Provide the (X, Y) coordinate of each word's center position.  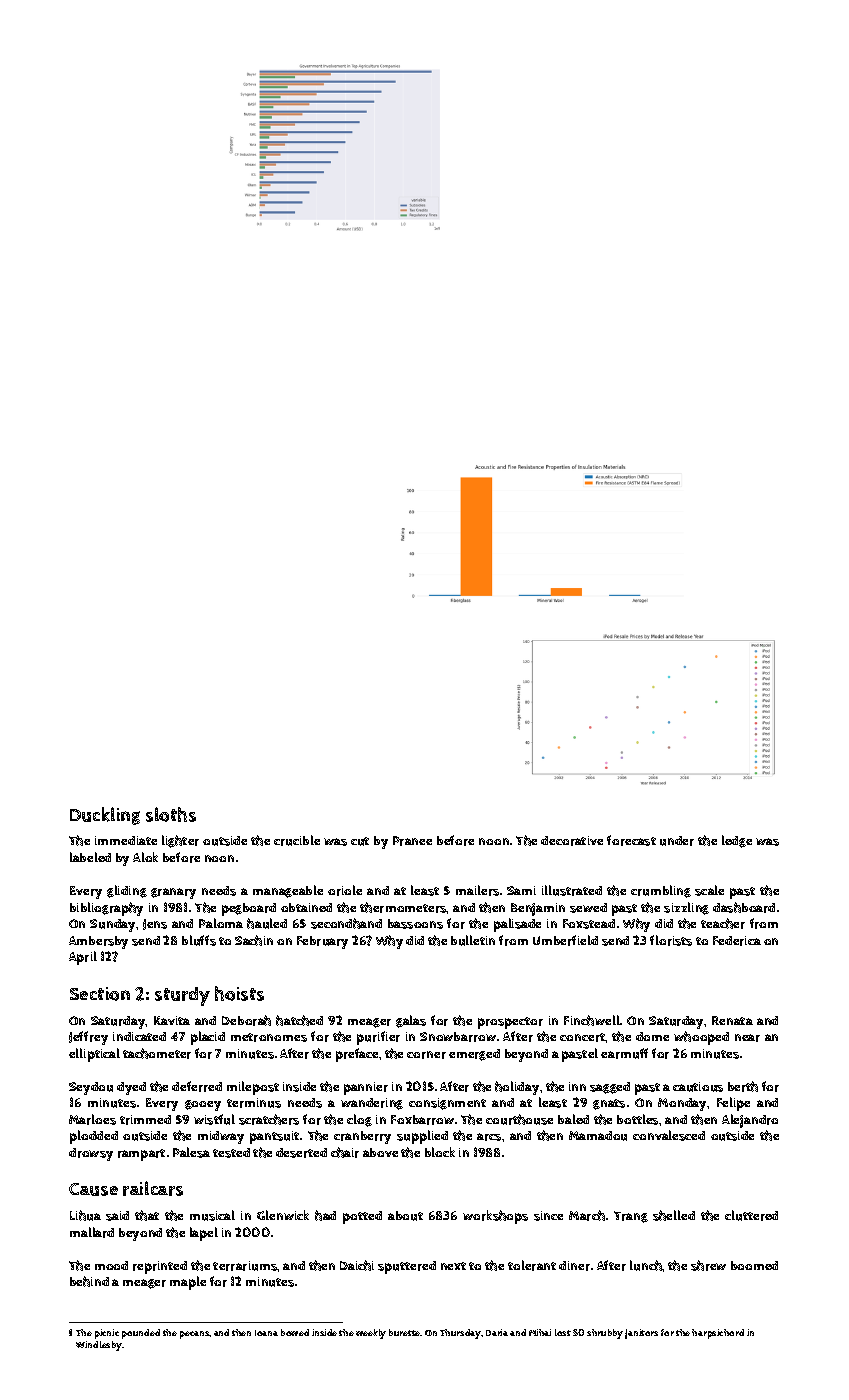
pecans (195, 1335)
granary (173, 893)
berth (743, 1086)
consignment (447, 1104)
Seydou (91, 1088)
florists (671, 940)
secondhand (346, 923)
